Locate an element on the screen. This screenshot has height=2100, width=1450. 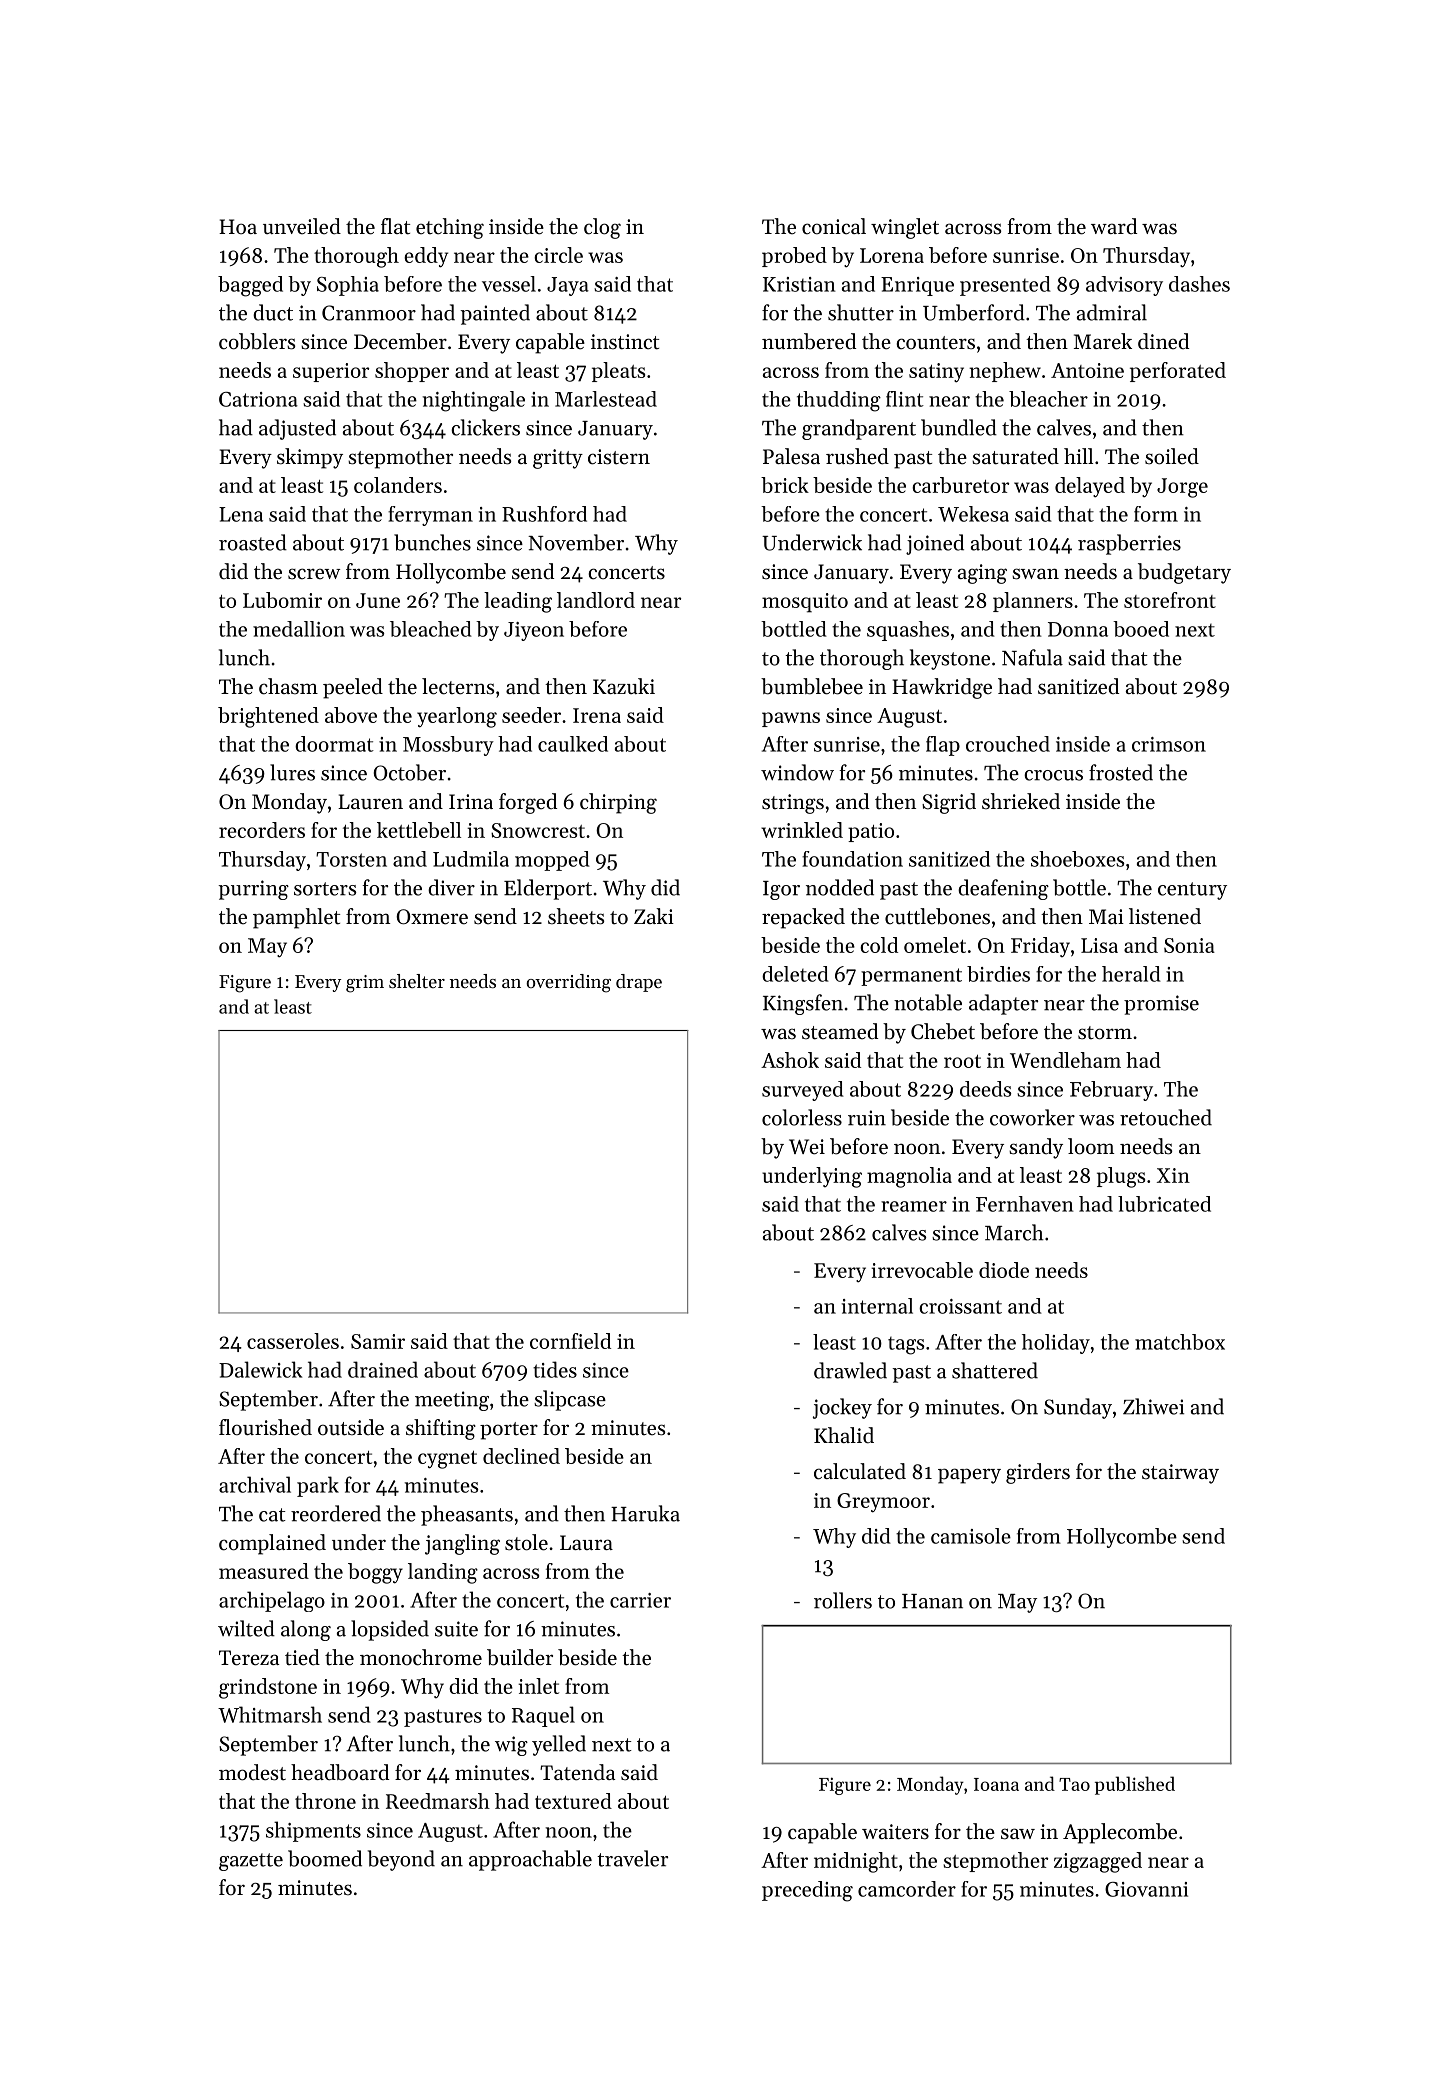
kettlebell is located at coordinates (419, 830).
